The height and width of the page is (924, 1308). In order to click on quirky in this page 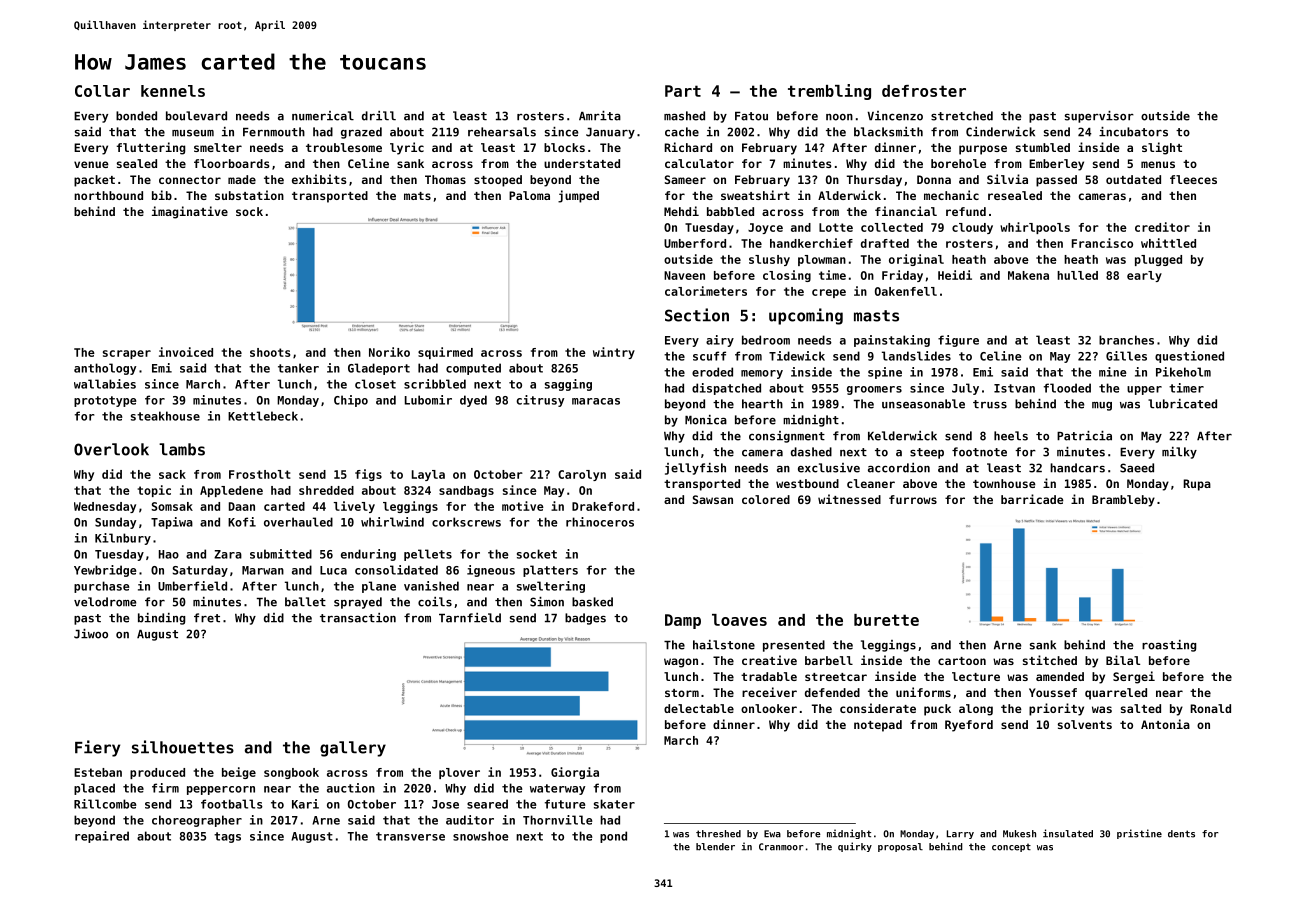, I will do `click(855, 847)`.
